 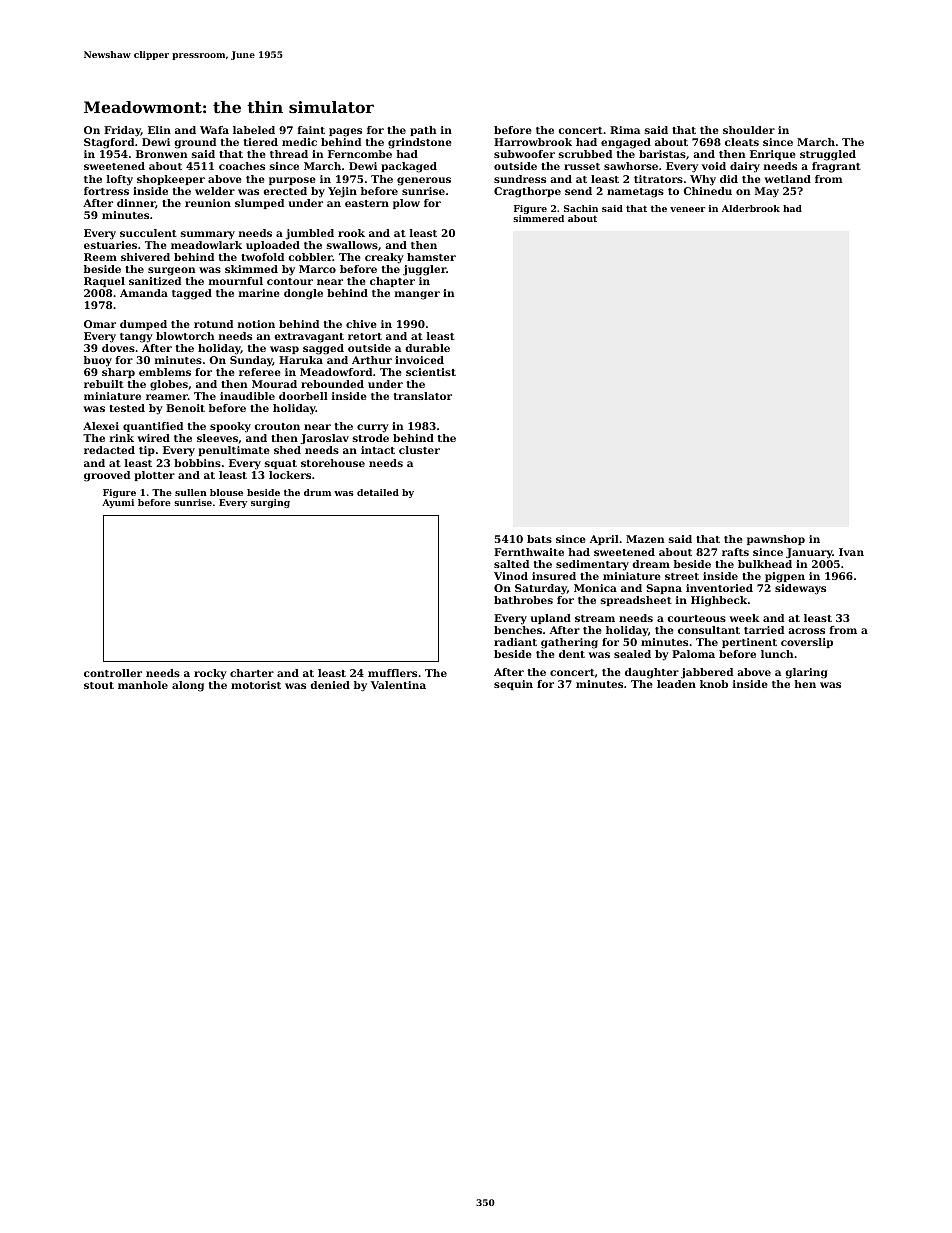 What do you see at coordinates (625, 130) in the page?
I see `Rima` at bounding box center [625, 130].
